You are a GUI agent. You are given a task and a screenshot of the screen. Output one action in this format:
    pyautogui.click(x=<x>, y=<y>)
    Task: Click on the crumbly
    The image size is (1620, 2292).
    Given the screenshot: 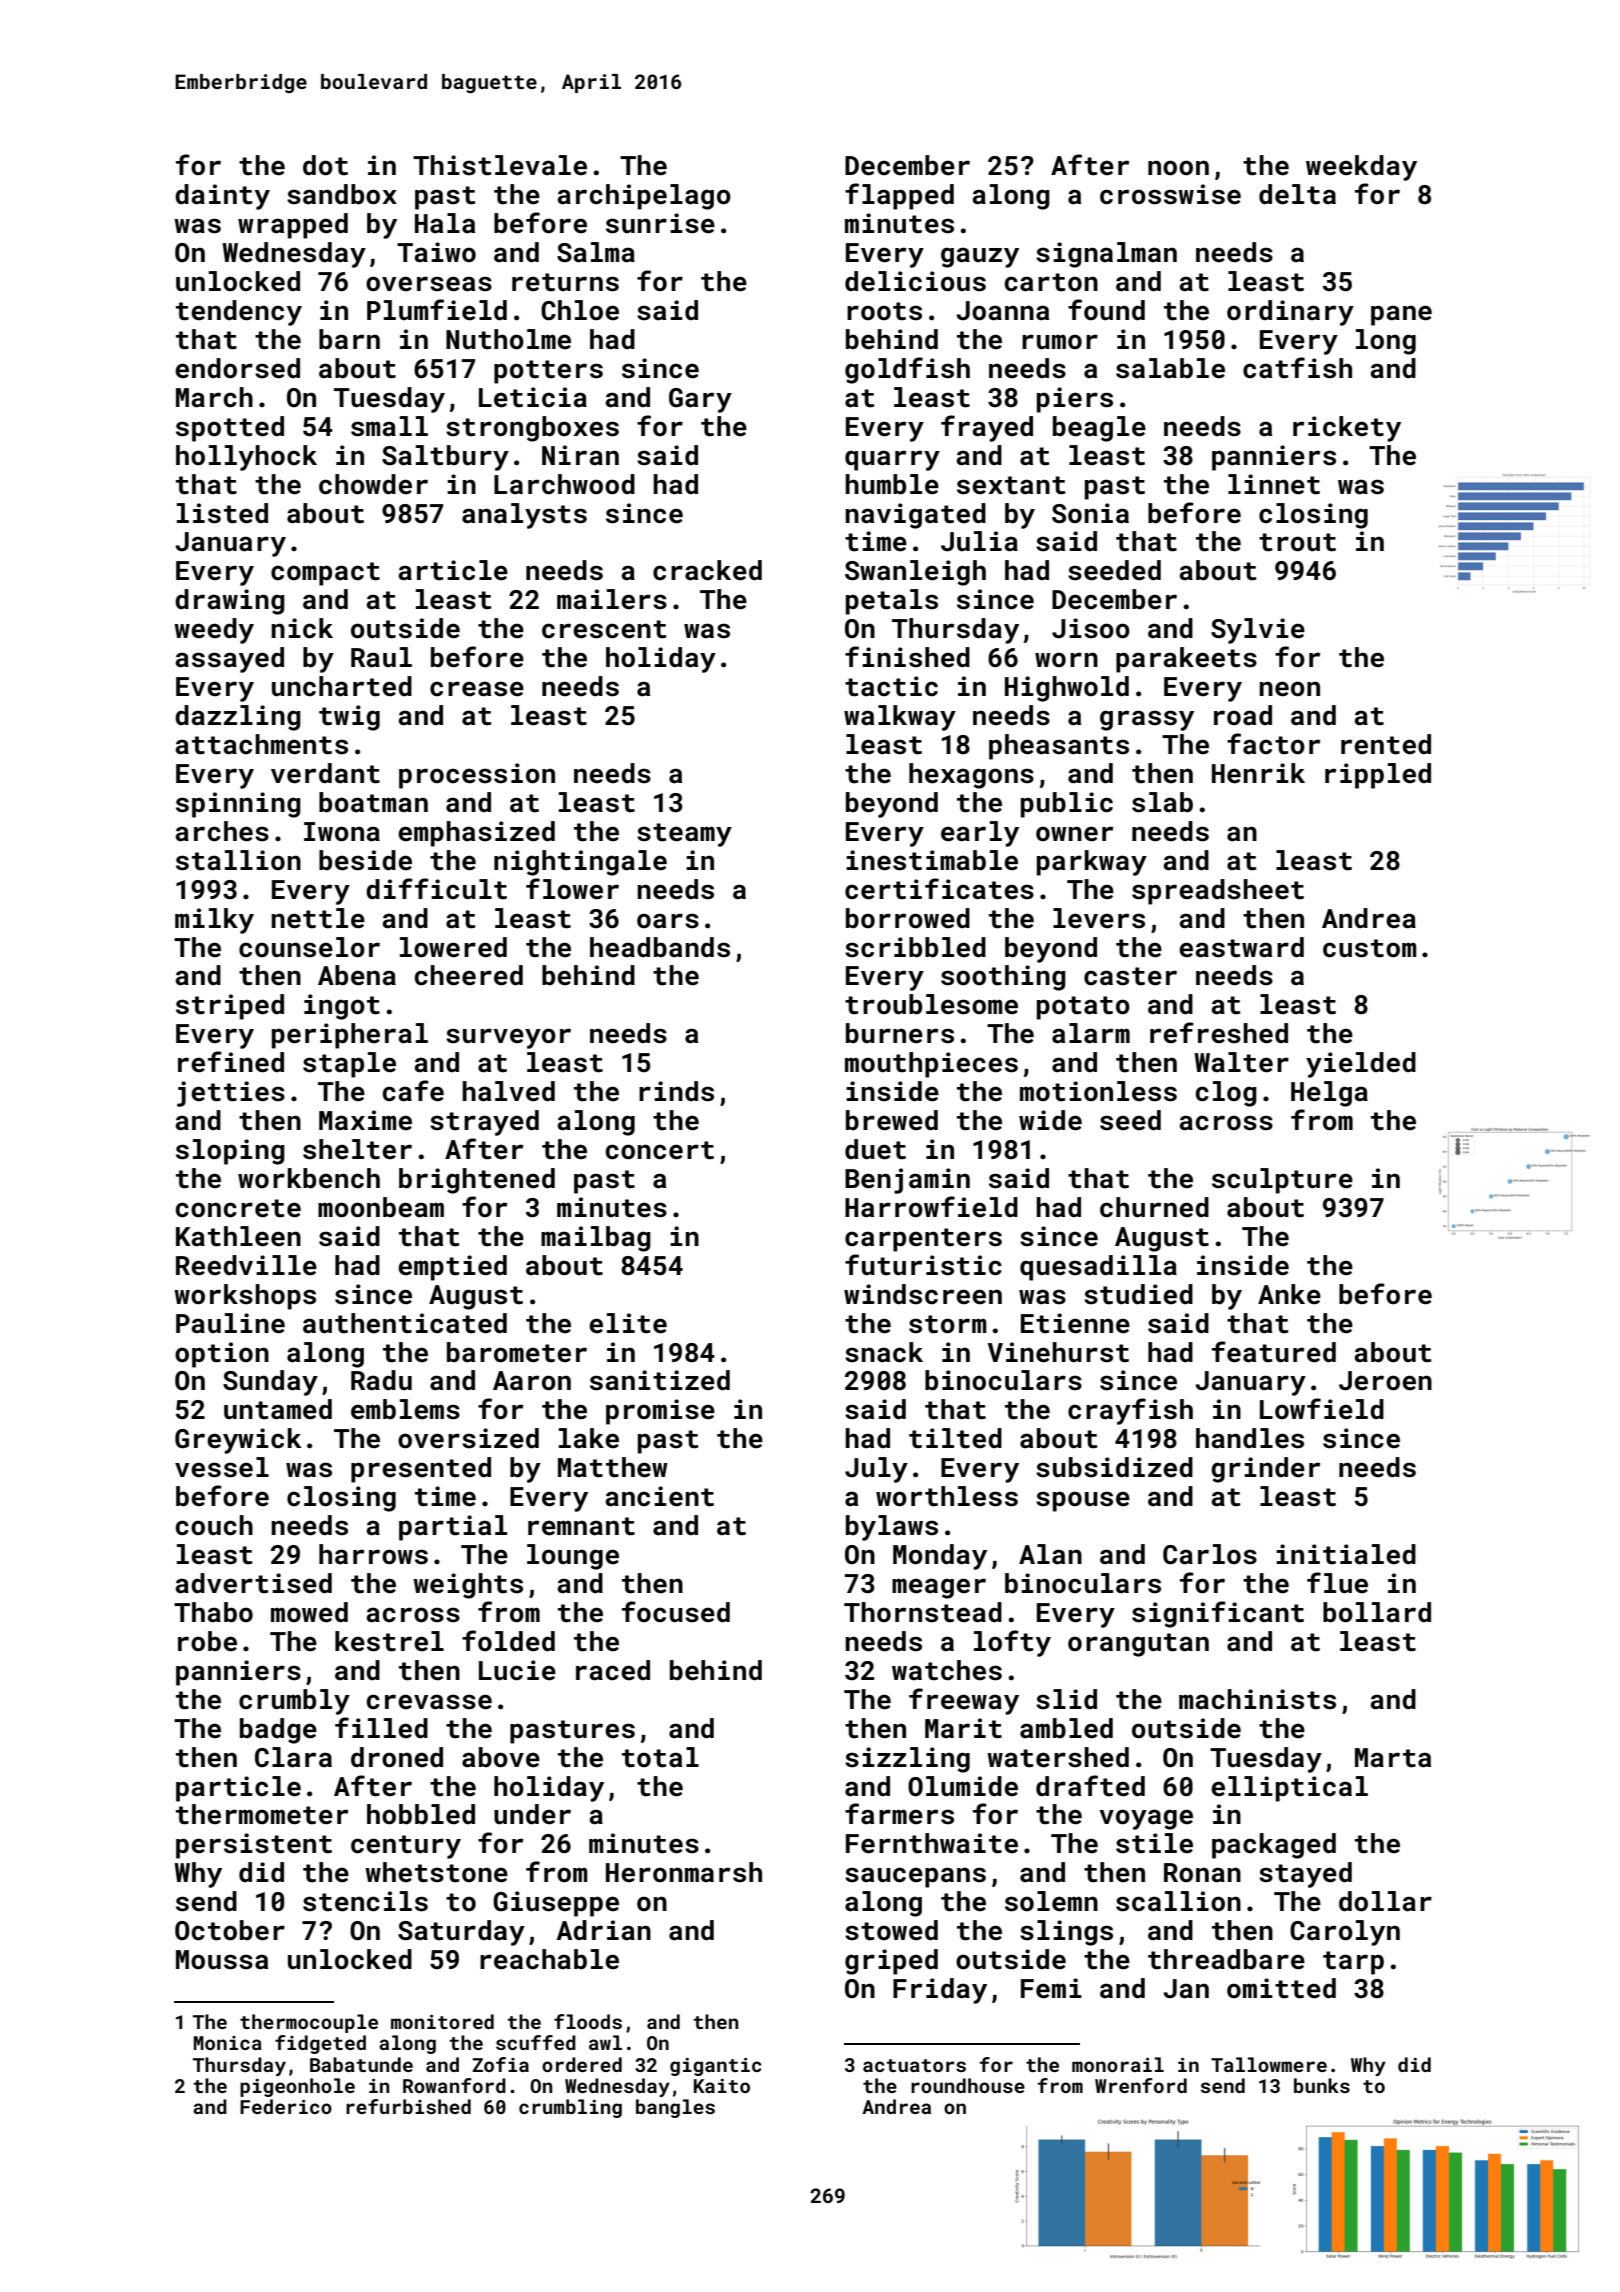 What is the action you would take?
    pyautogui.click(x=294, y=1702)
